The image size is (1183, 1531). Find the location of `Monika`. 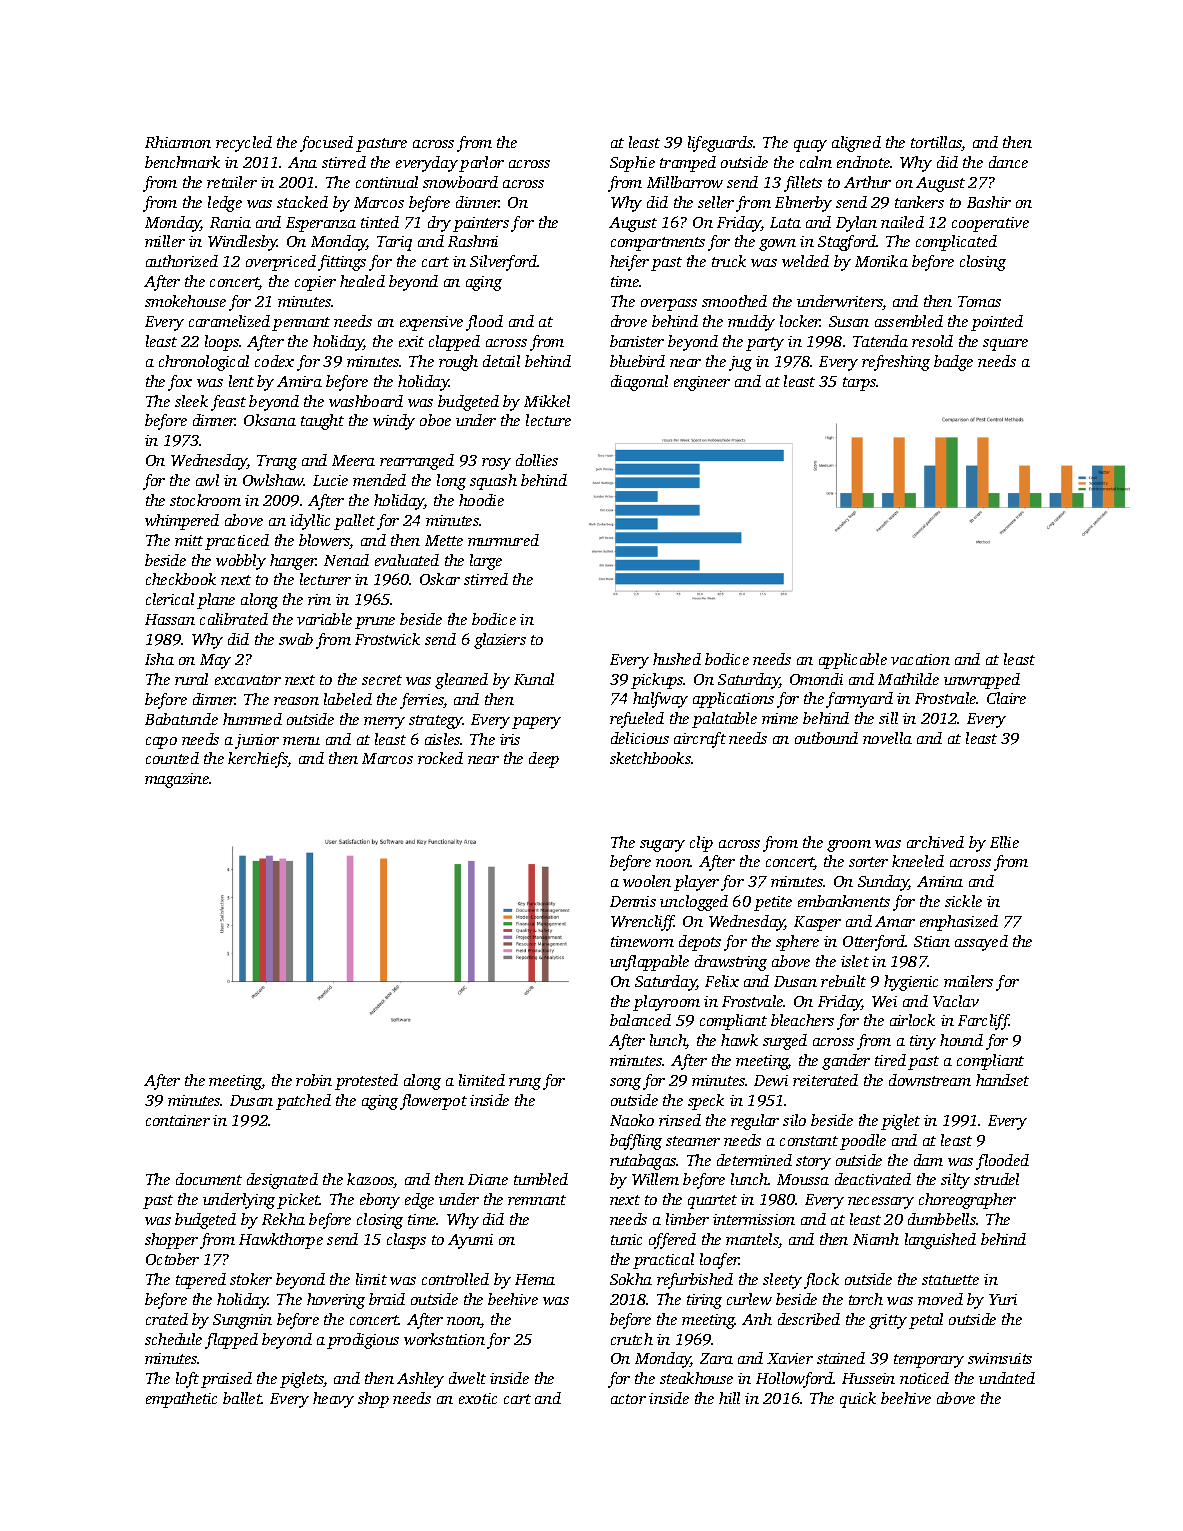

Monika is located at coordinates (881, 261).
